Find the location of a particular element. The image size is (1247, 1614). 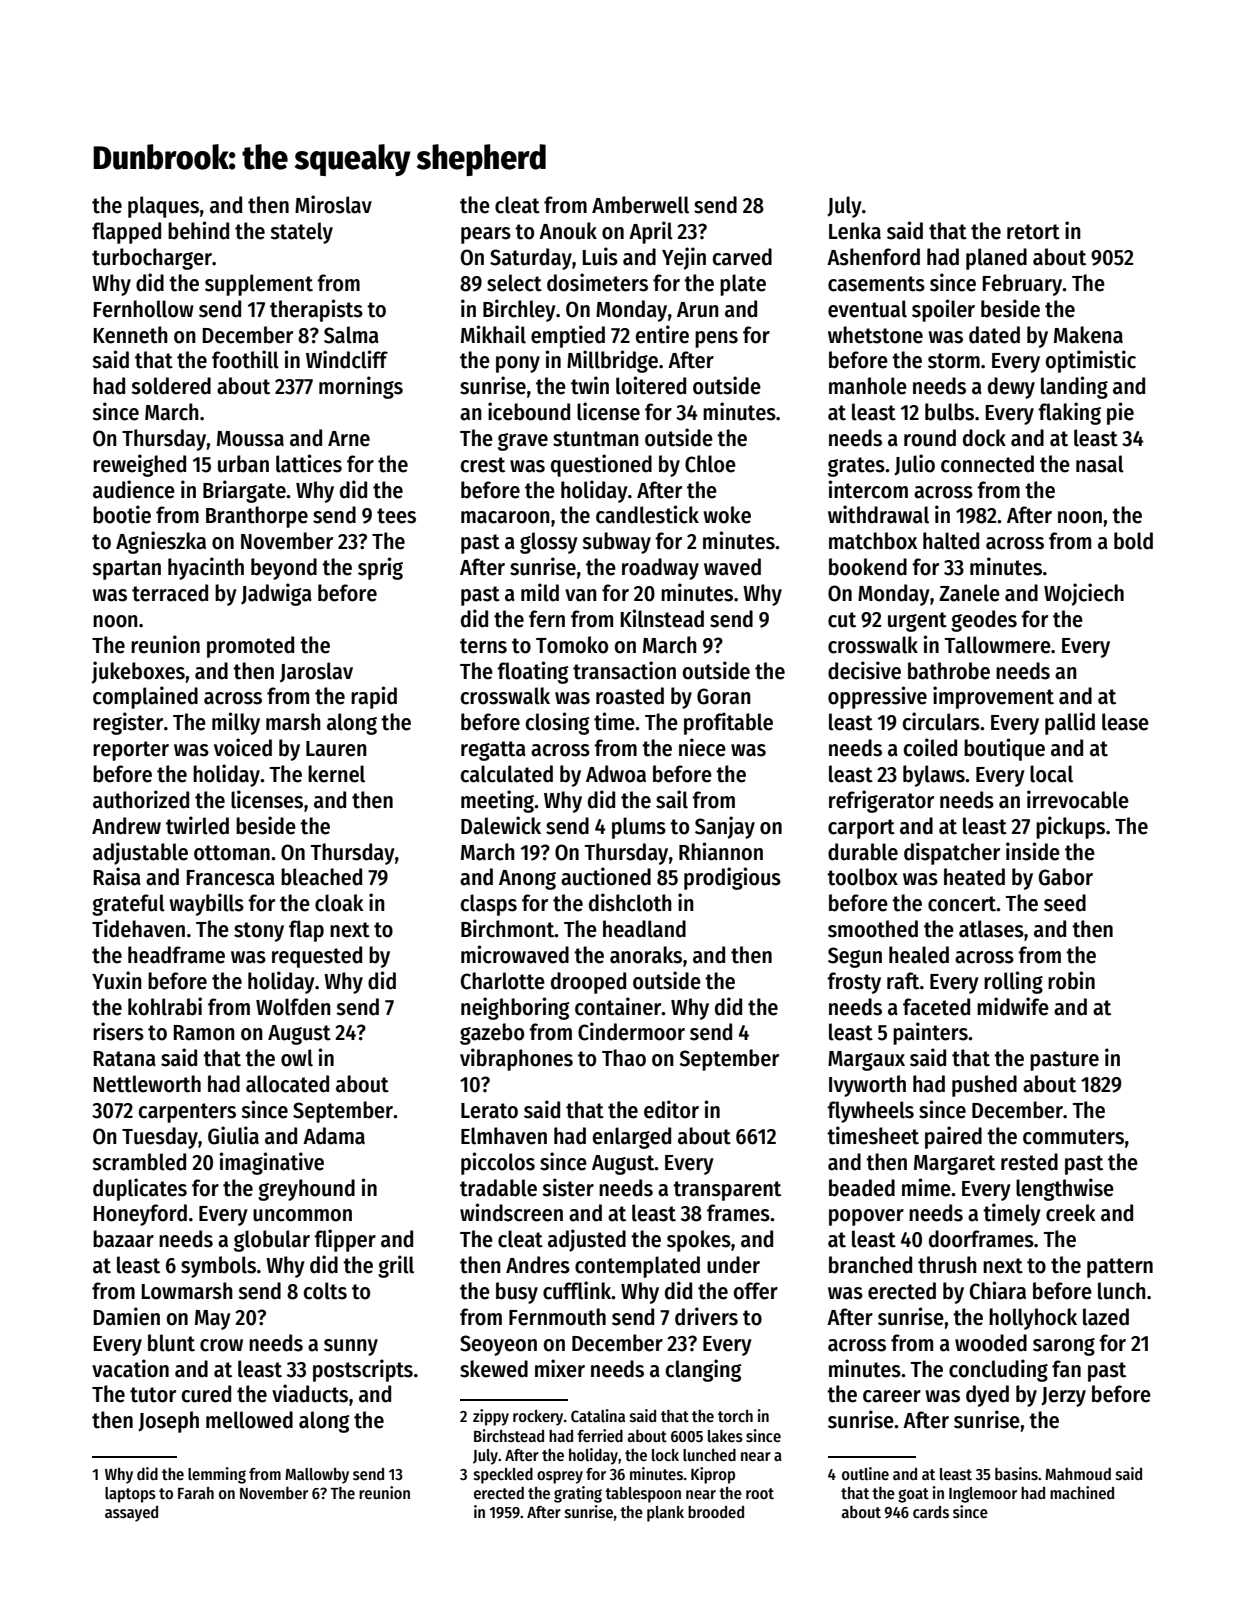

frosty is located at coordinates (854, 983).
